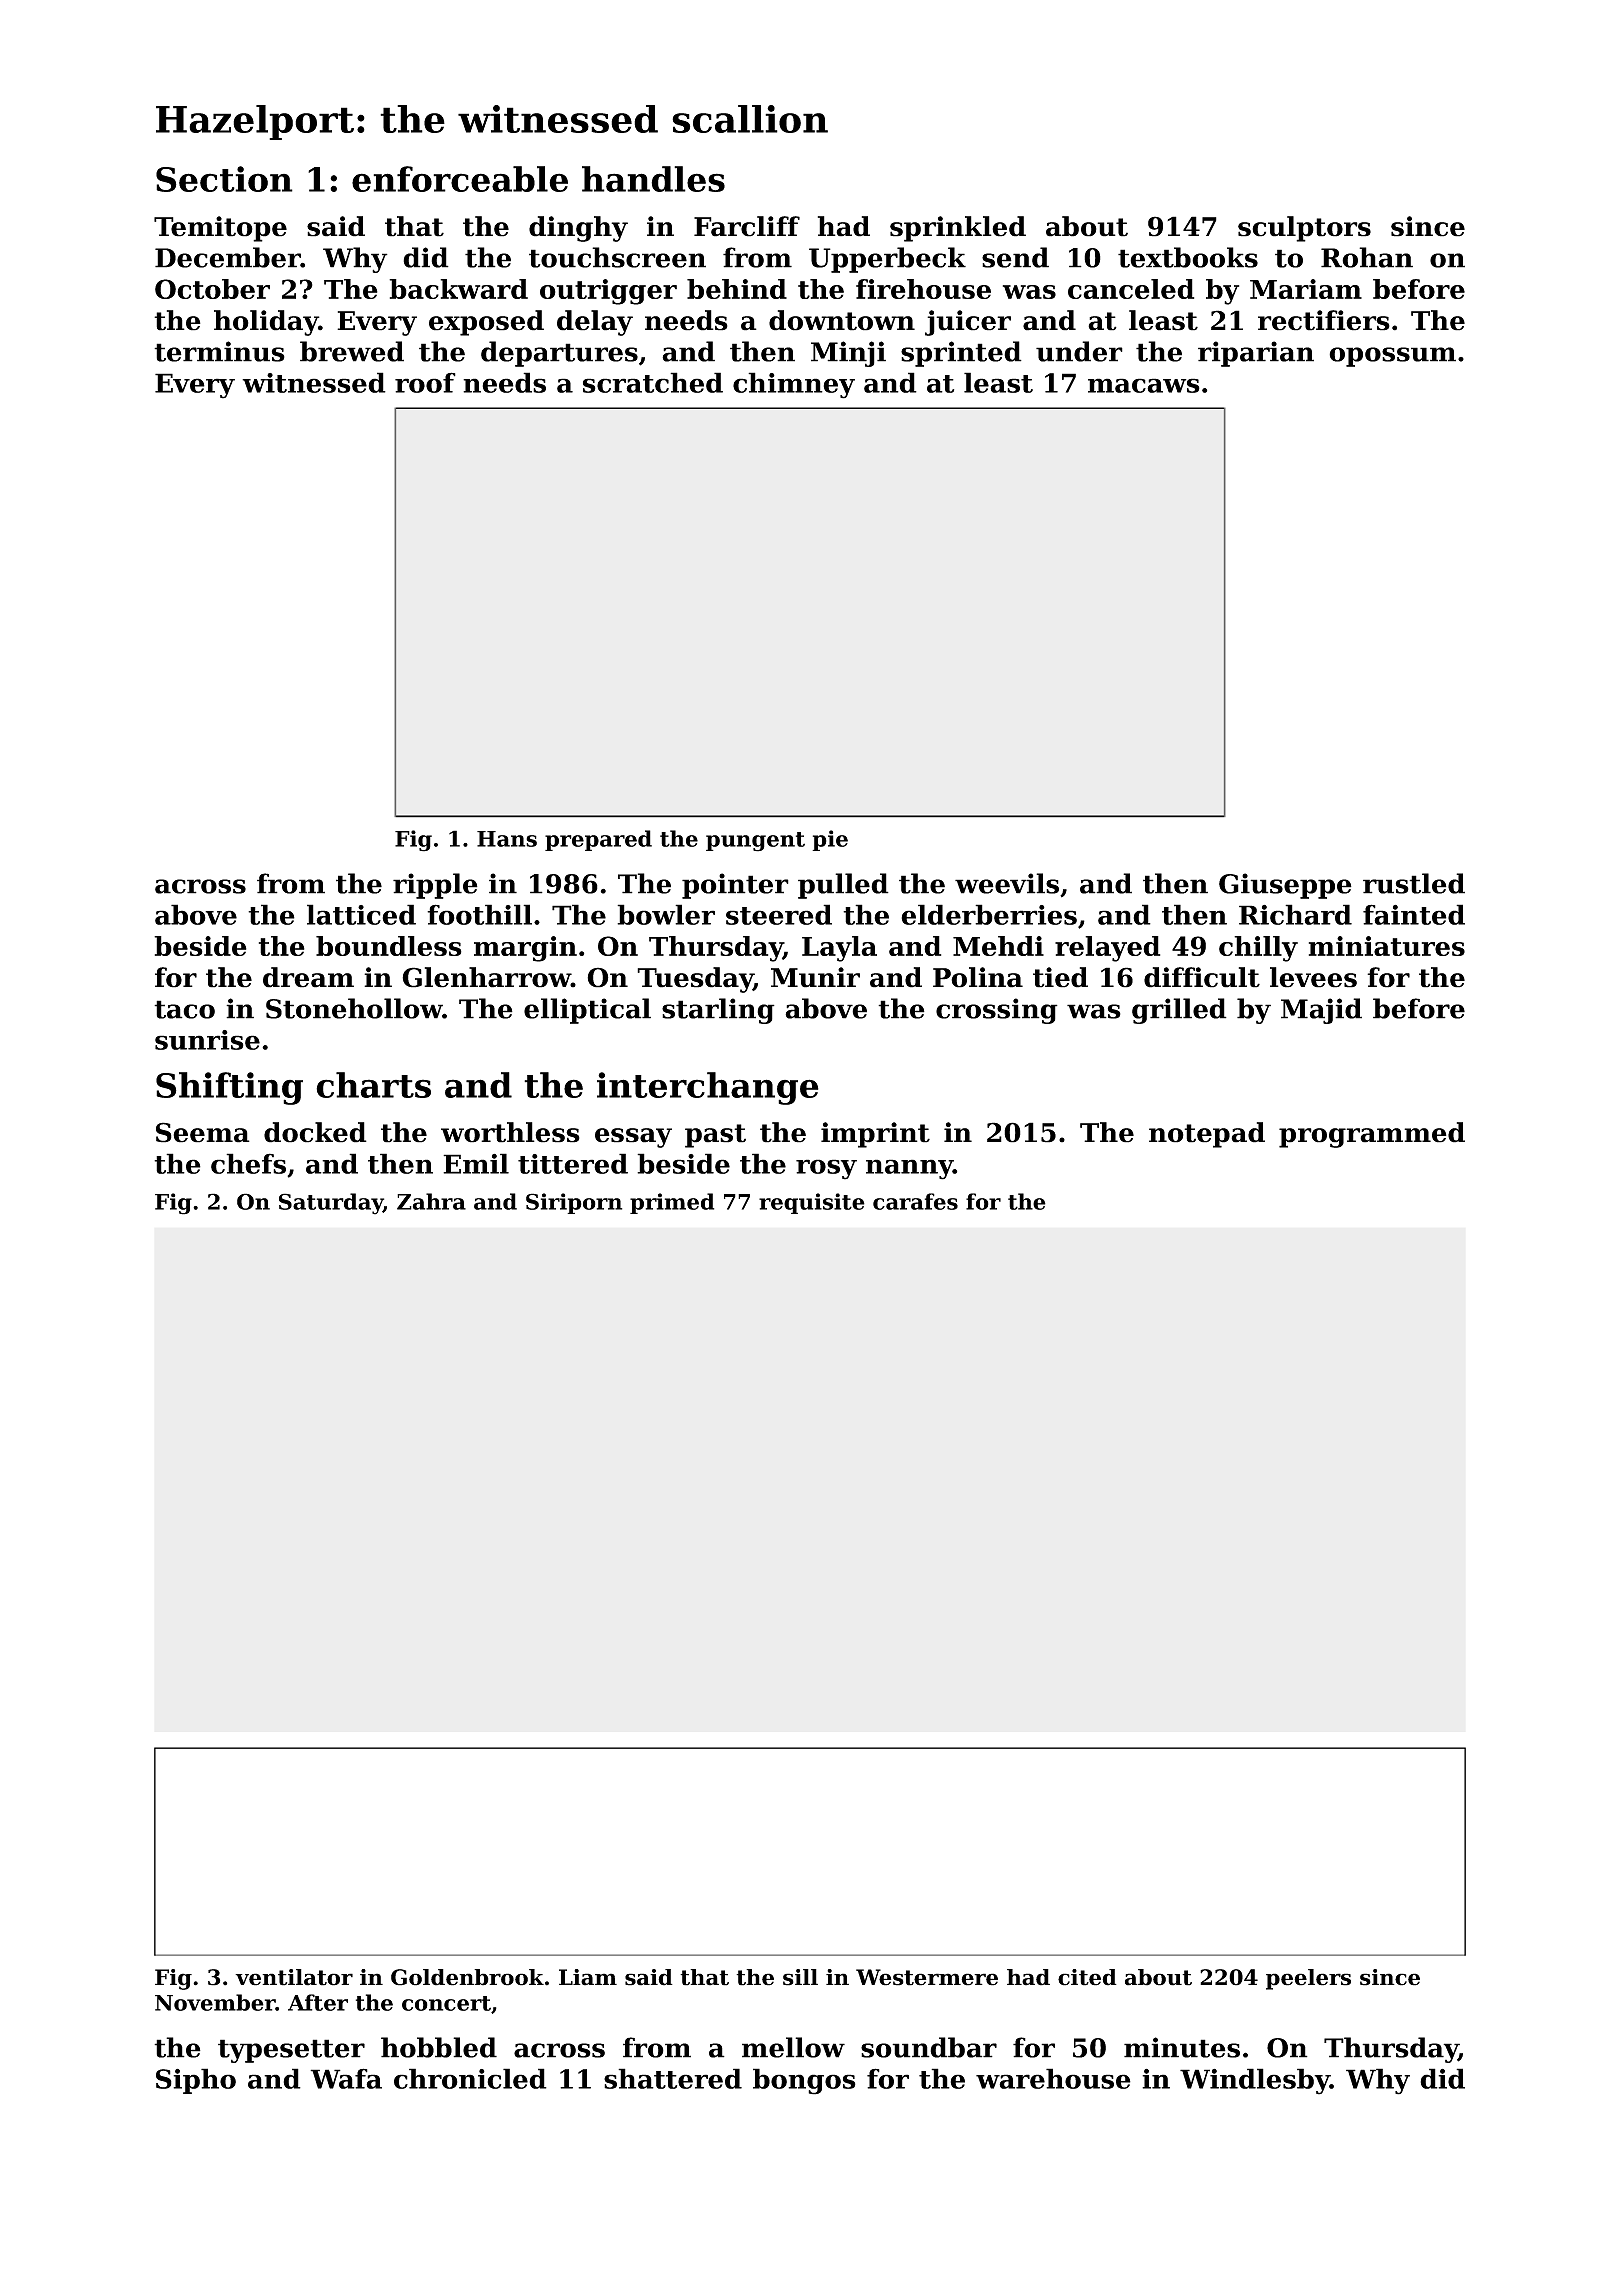 This page has width=1620, height=2292. Describe the element at coordinates (431, 1201) in the page. I see `Zahra` at that location.
